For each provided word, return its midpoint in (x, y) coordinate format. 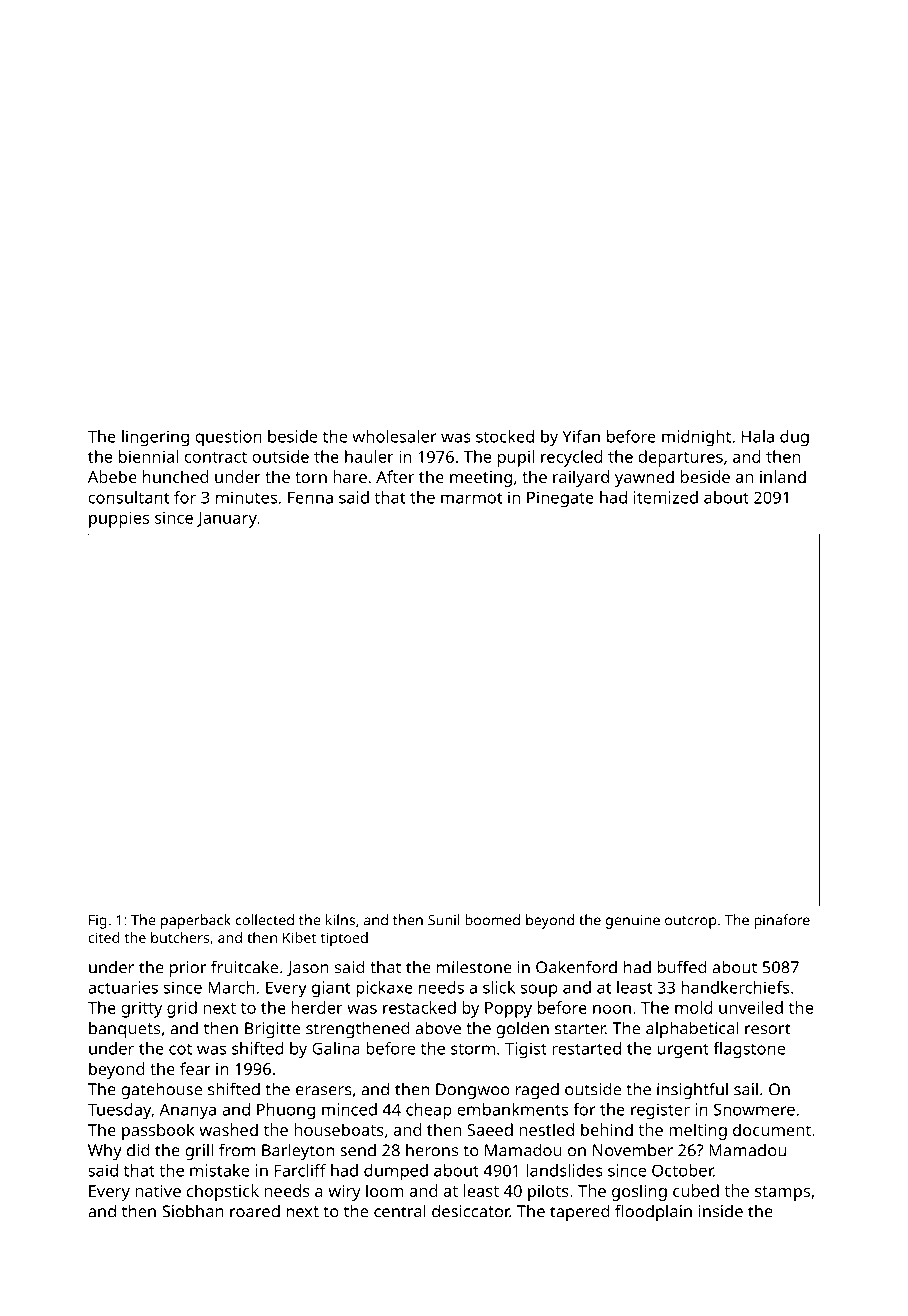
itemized (666, 497)
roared (255, 1211)
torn (311, 477)
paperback (196, 921)
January (227, 520)
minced (349, 1109)
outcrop (691, 922)
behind (607, 1129)
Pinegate (560, 499)
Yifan (581, 436)
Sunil (444, 920)
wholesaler (394, 436)
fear (195, 1068)
